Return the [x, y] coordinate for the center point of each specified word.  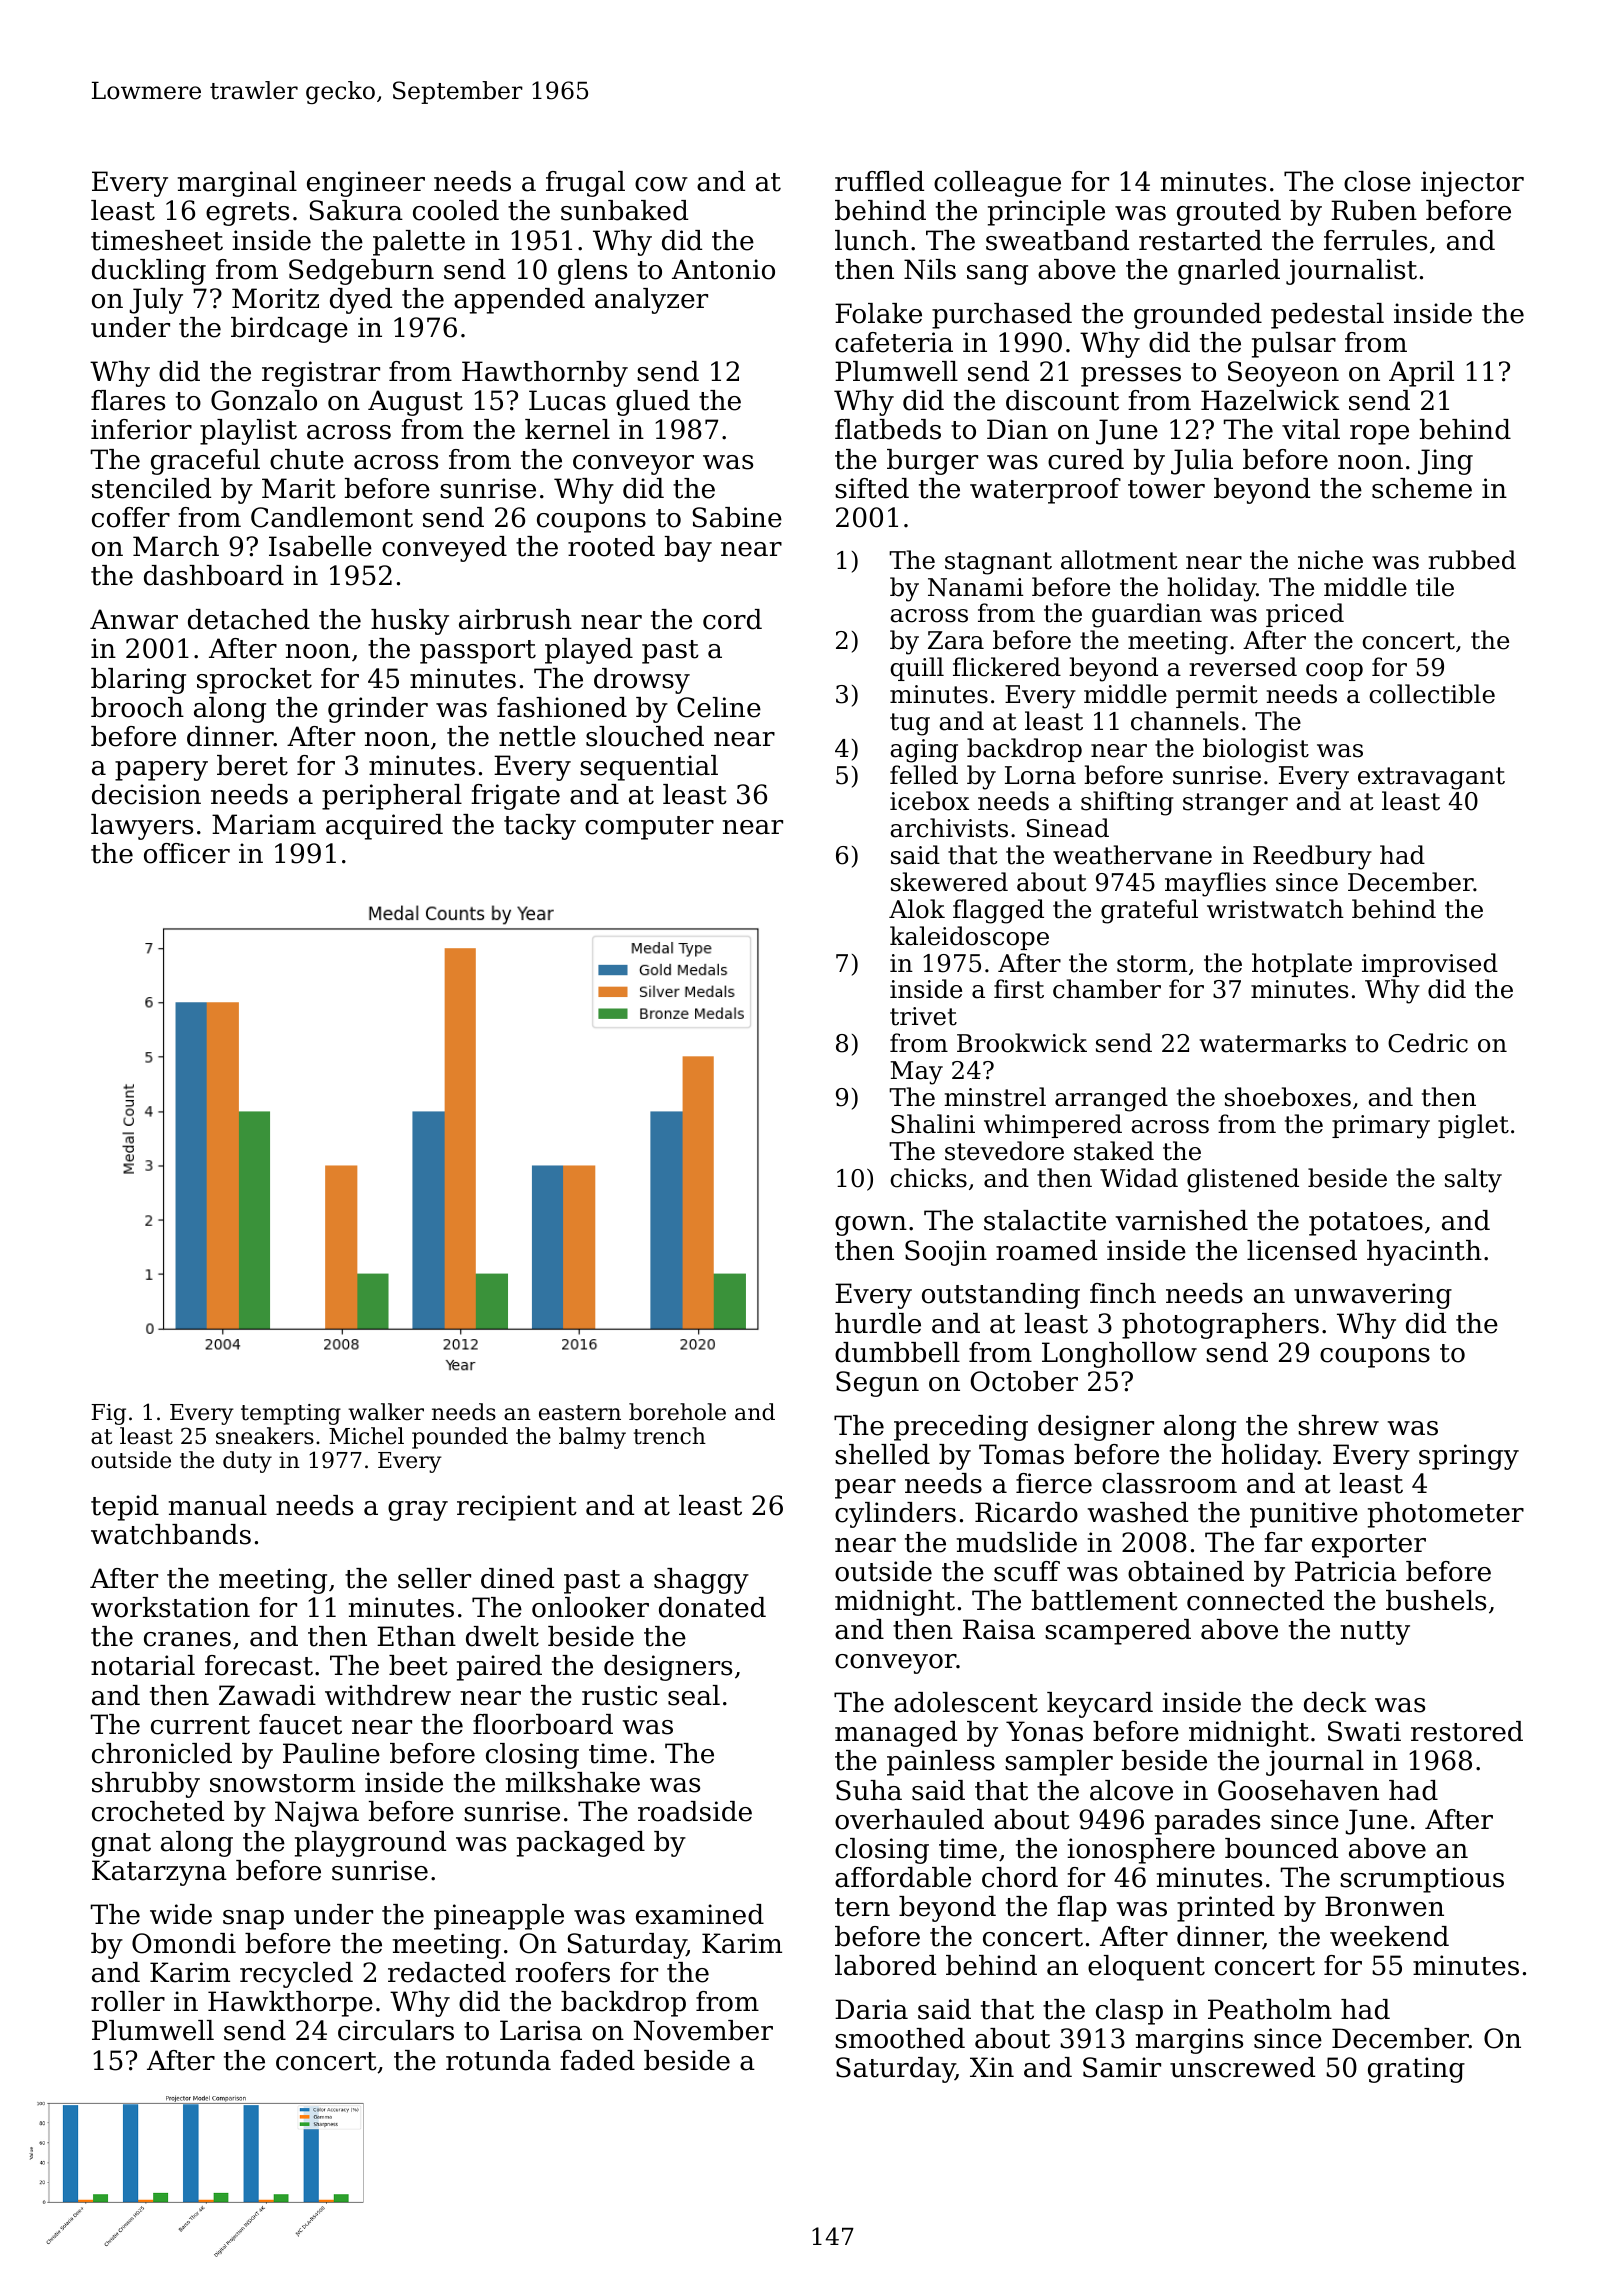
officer [187, 853]
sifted [872, 488]
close [1377, 181]
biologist [1256, 750]
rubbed [1472, 560]
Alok [917, 909]
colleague [997, 184]
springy [1469, 1457]
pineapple [499, 1917]
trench [669, 1436]
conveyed [444, 549]
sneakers [265, 1436]
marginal [237, 184]
